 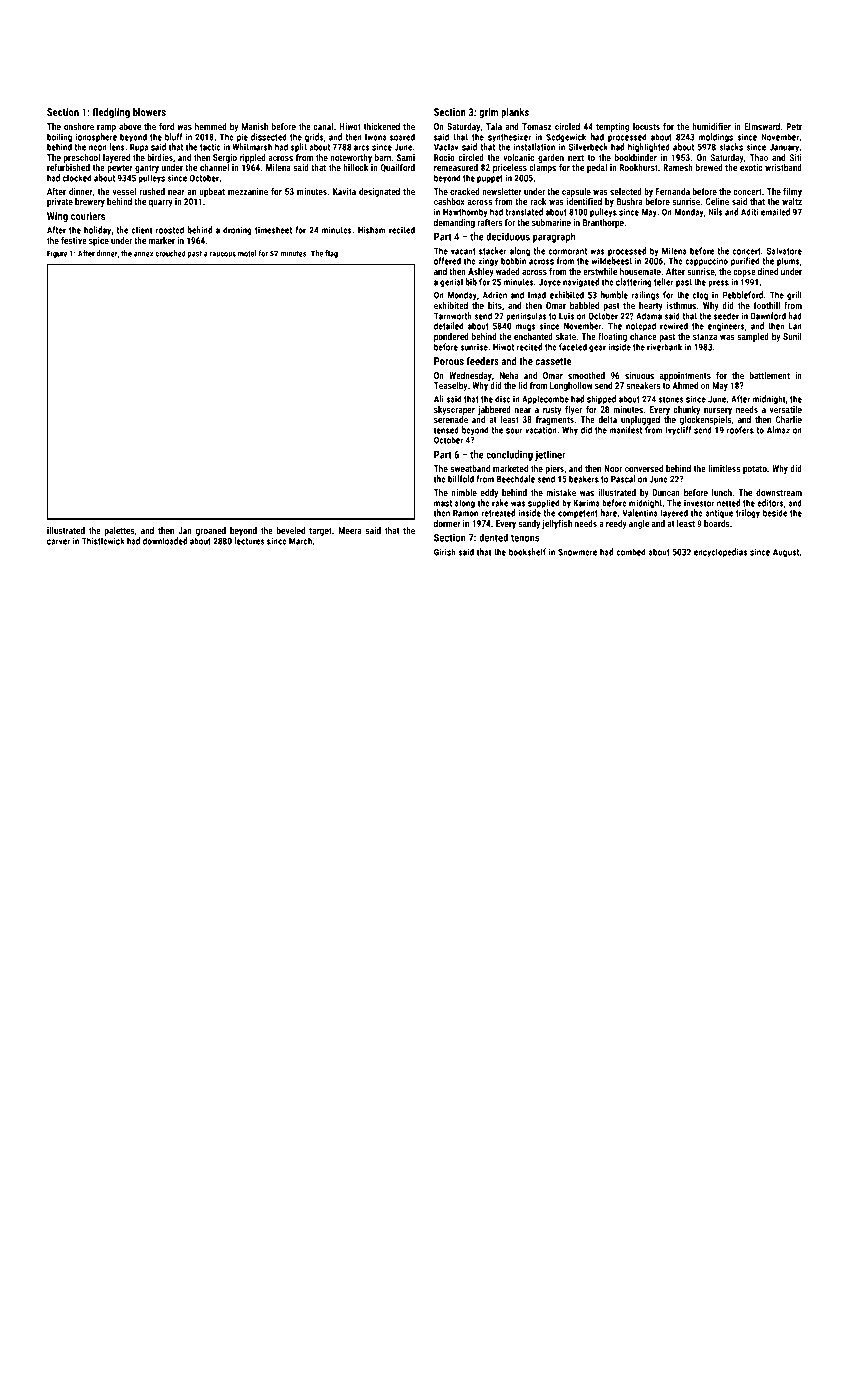 I want to click on Girish, so click(x=445, y=552).
